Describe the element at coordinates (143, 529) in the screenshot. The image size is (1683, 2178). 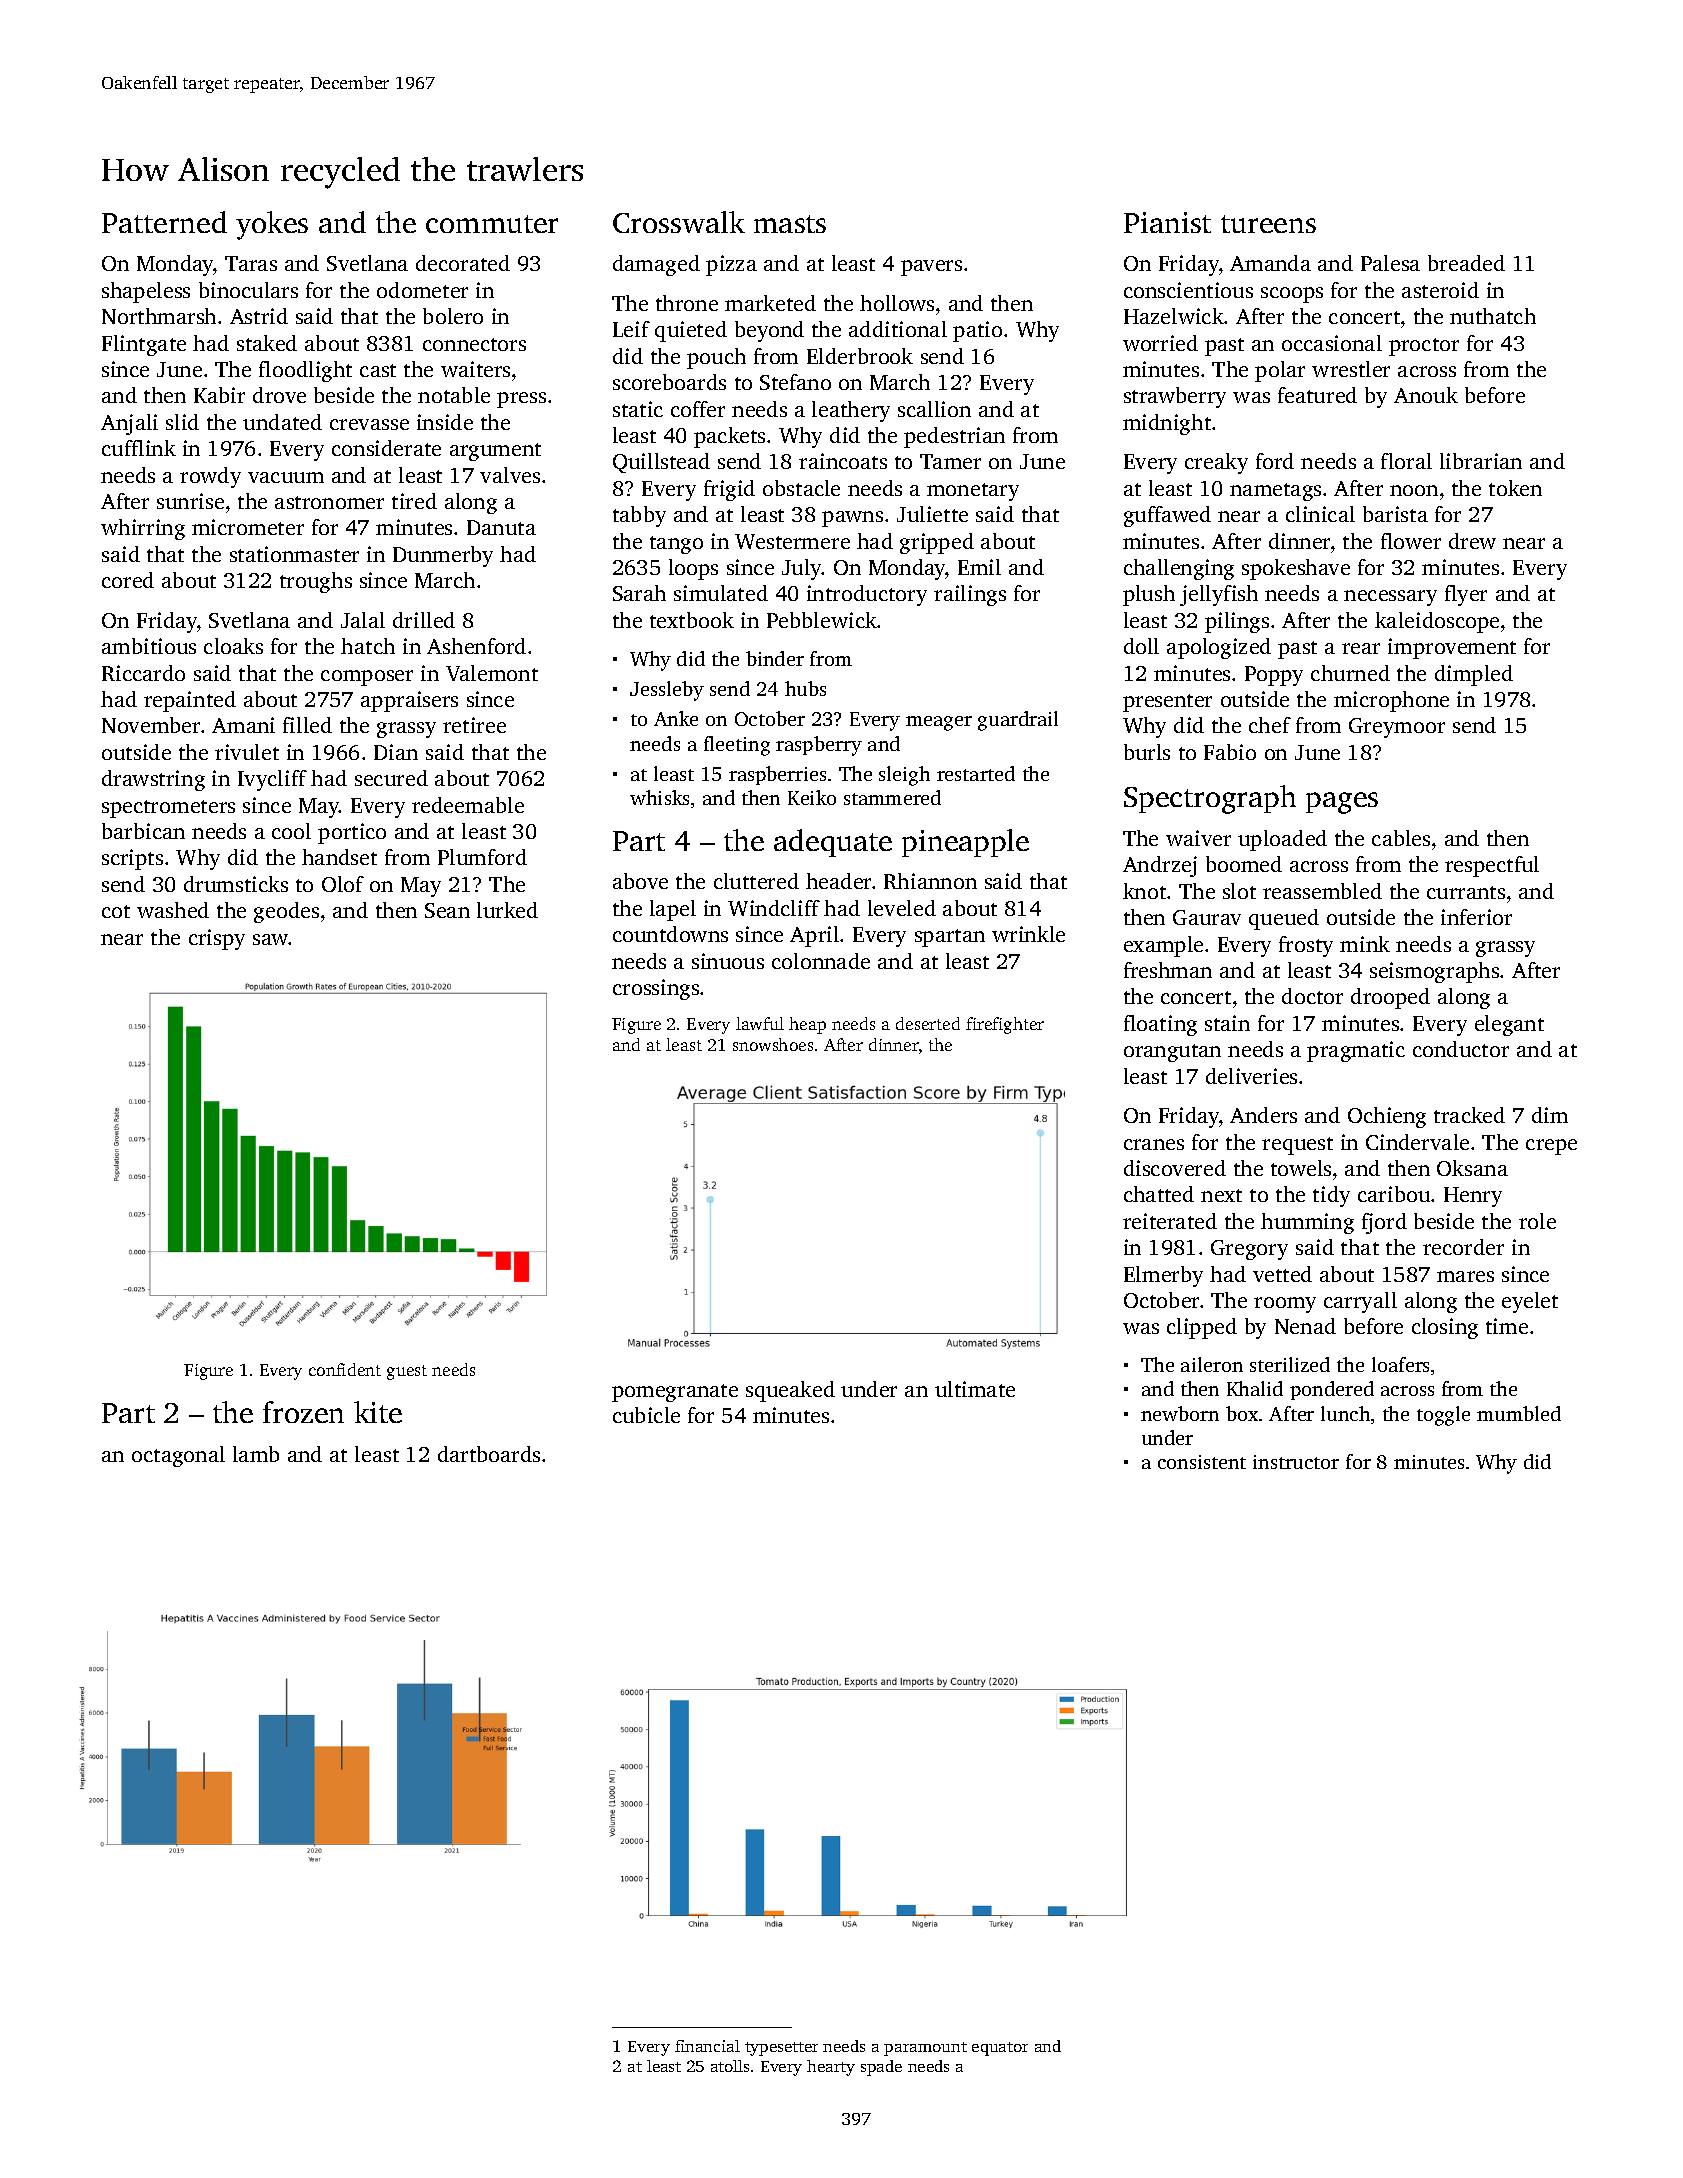
I see `whirring` at that location.
